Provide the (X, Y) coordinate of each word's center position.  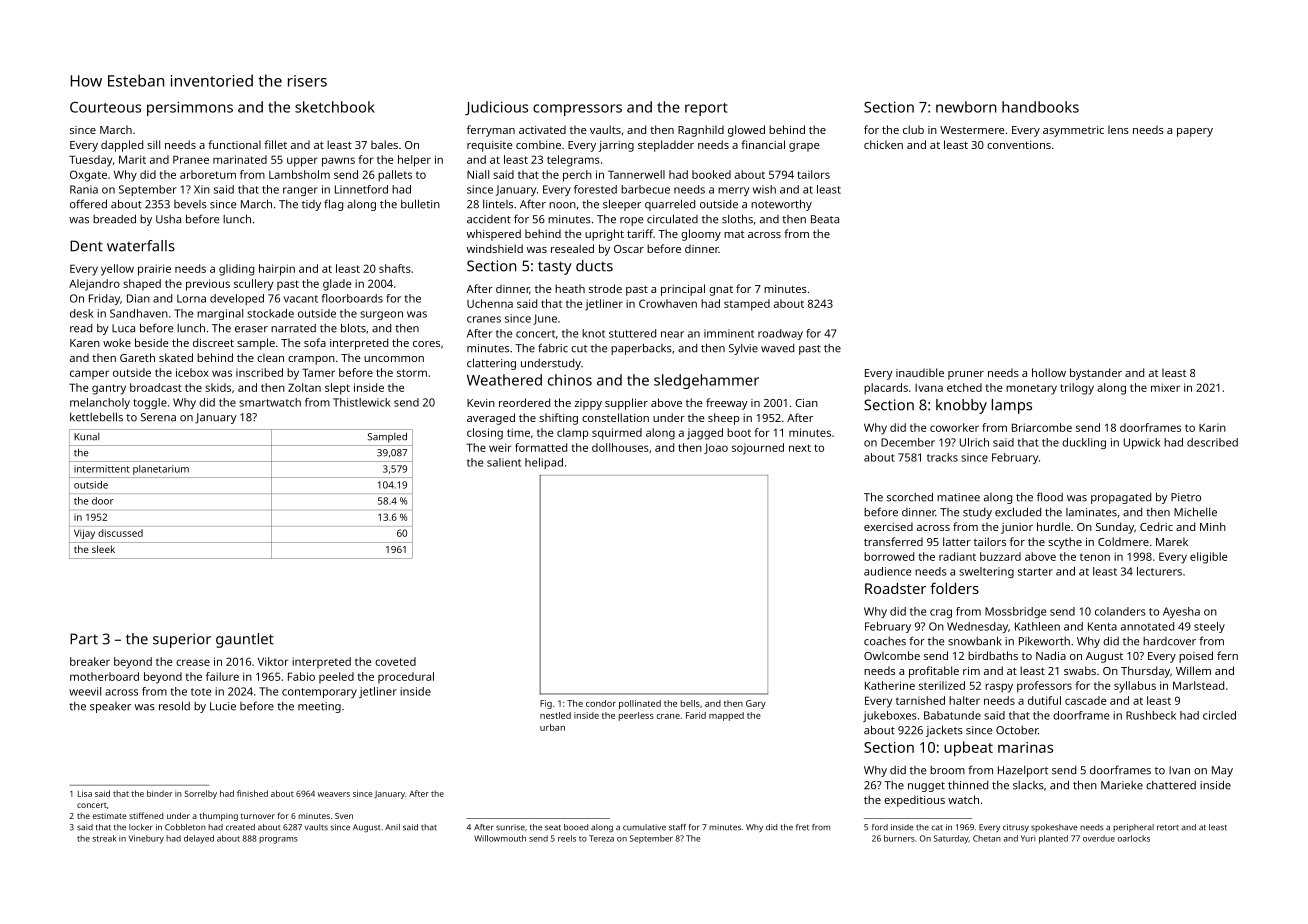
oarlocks (1134, 838)
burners (899, 838)
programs (278, 840)
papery (1195, 132)
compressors (577, 110)
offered (88, 204)
